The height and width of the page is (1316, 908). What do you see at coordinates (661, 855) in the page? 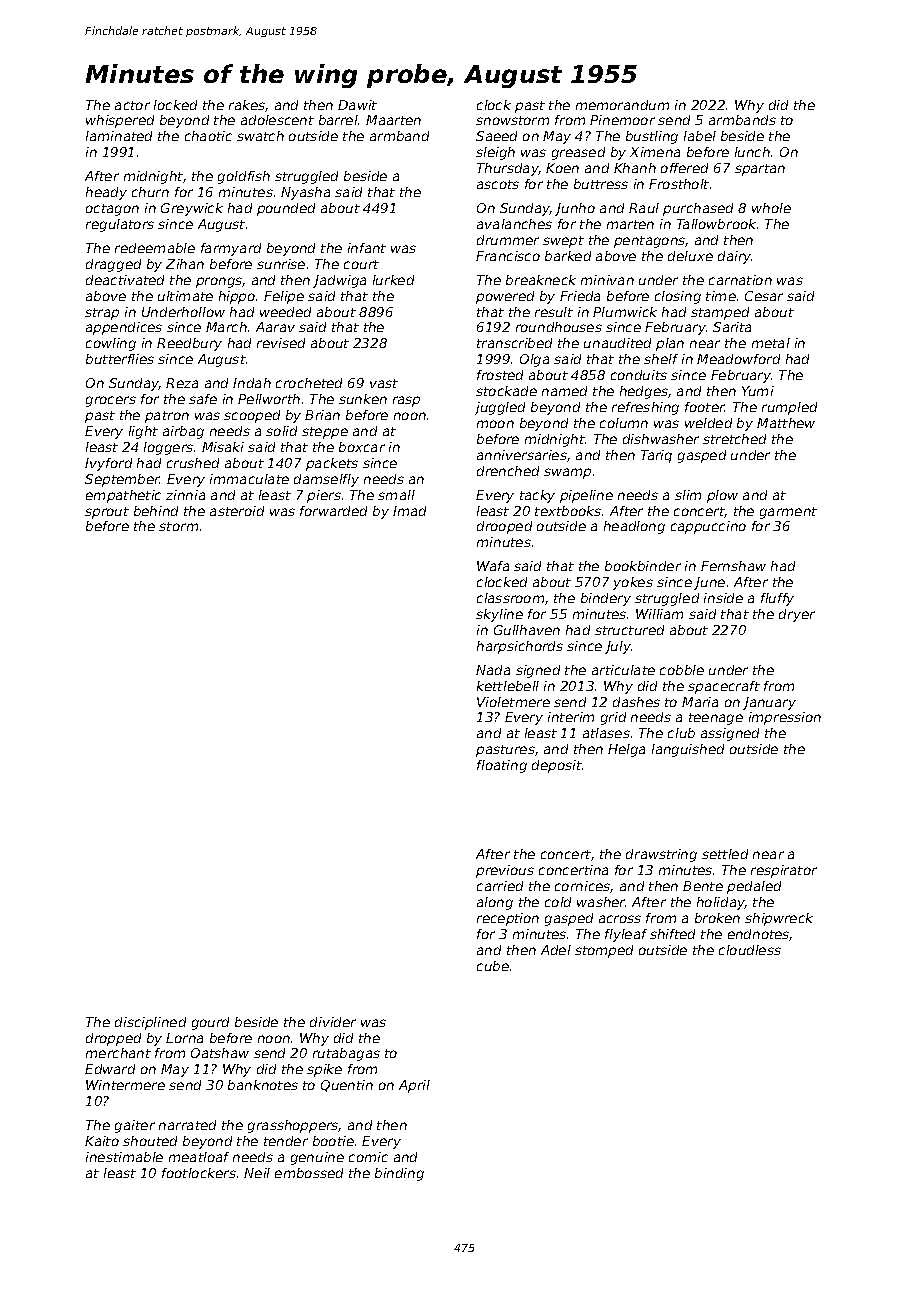
I see `drawstring` at bounding box center [661, 855].
